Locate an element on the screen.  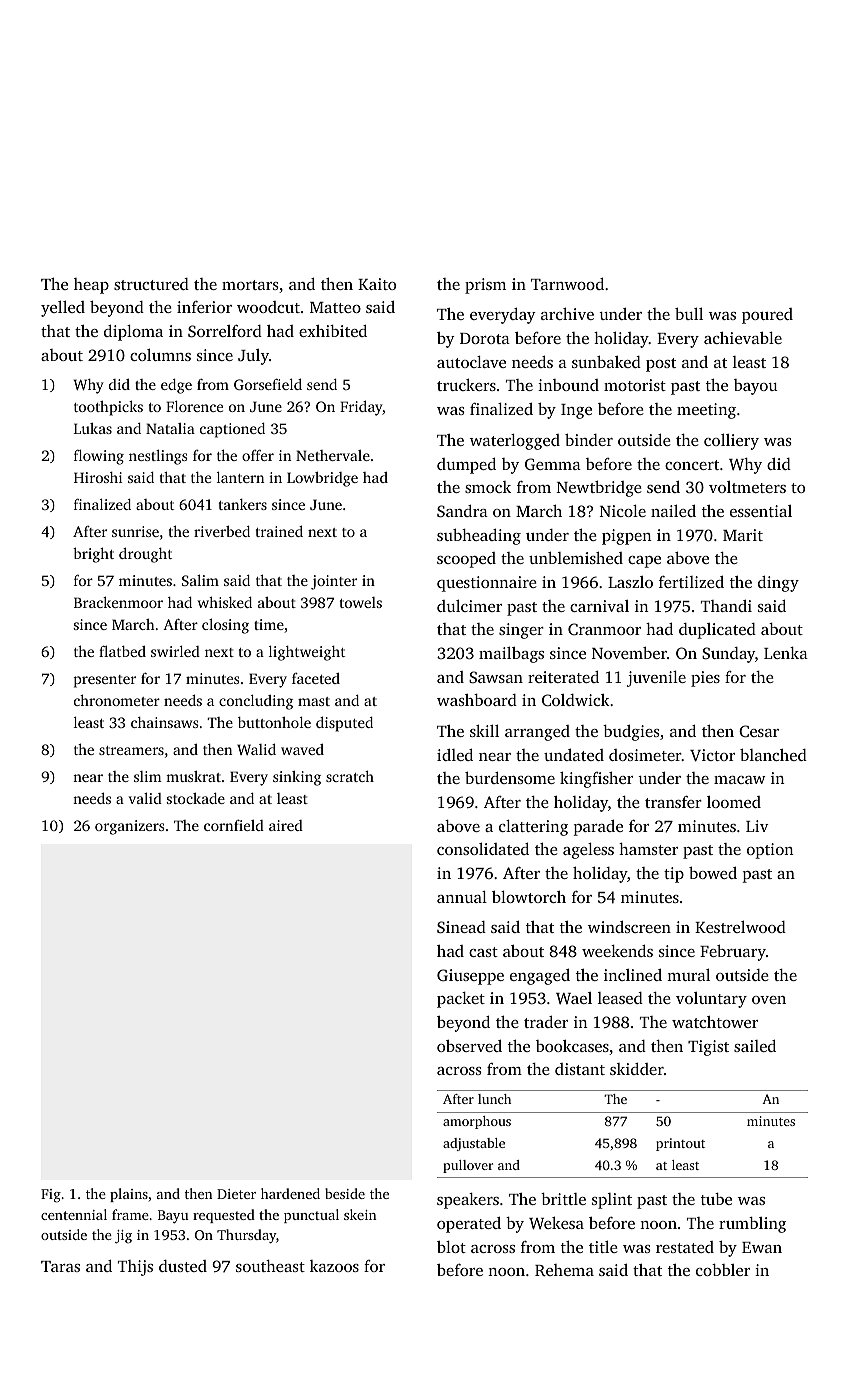
adjustable is located at coordinates (474, 1144).
